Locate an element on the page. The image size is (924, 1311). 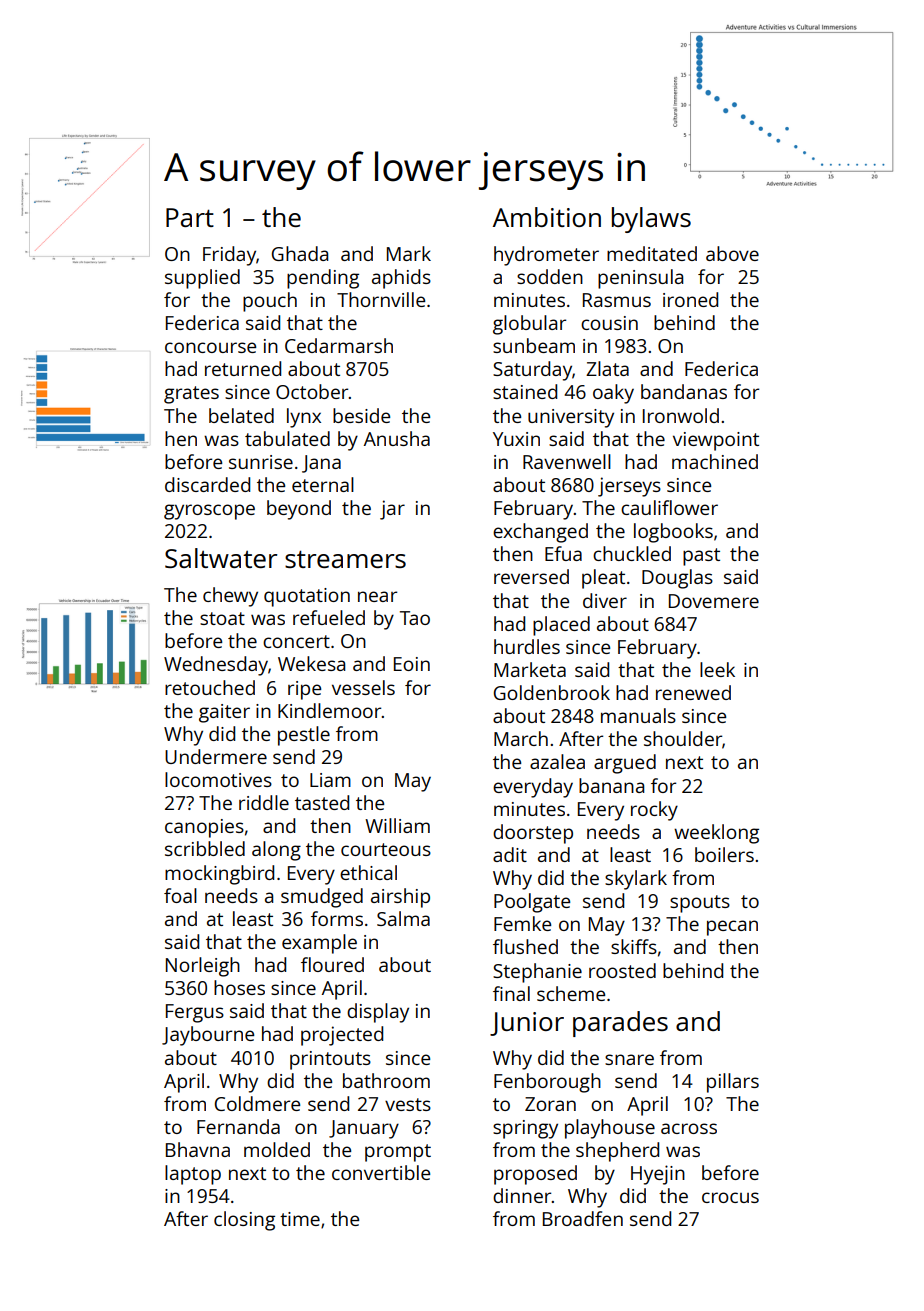
Part is located at coordinates (190, 217).
